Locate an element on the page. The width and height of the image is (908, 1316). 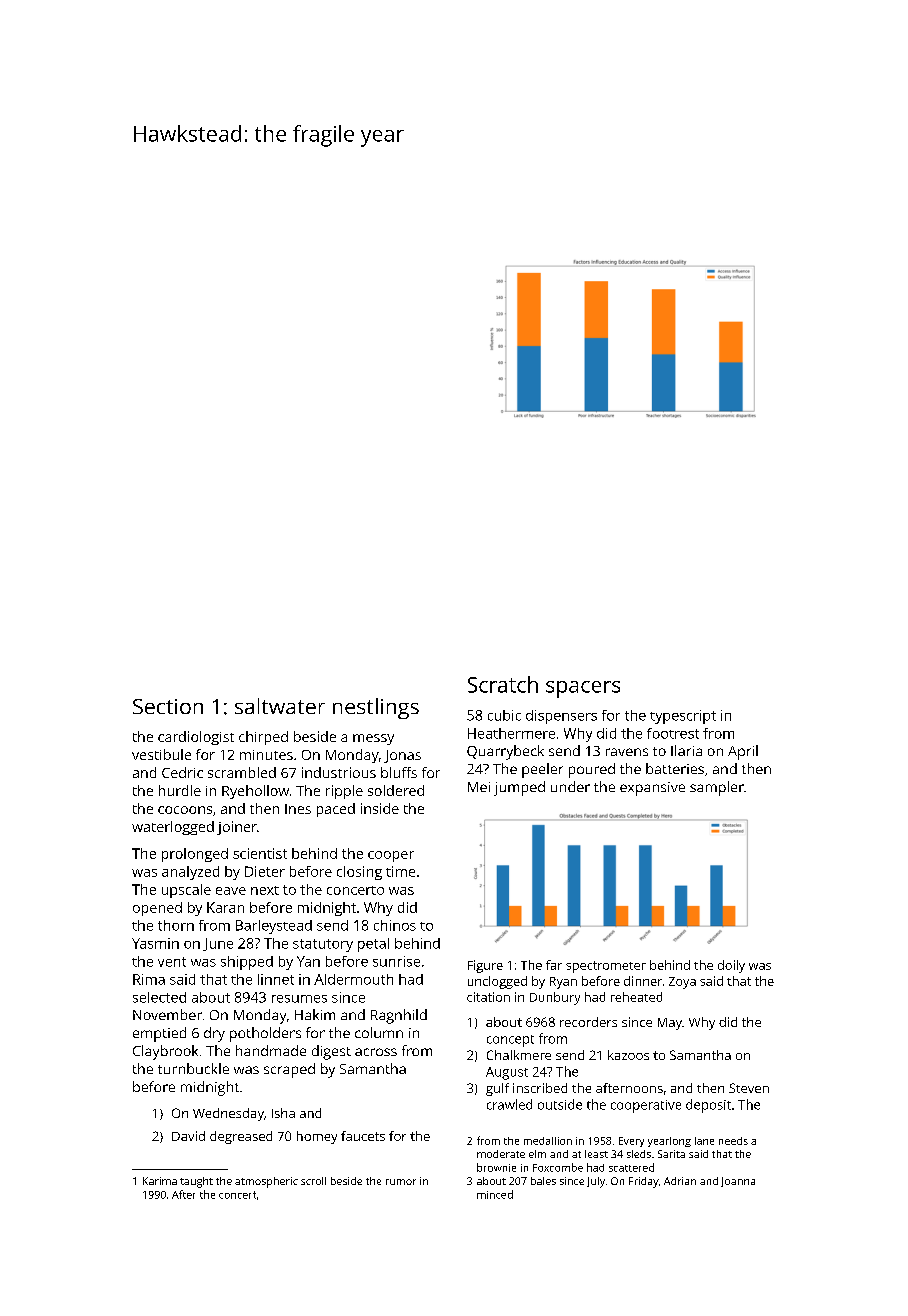
Yasmin is located at coordinates (155, 943).
